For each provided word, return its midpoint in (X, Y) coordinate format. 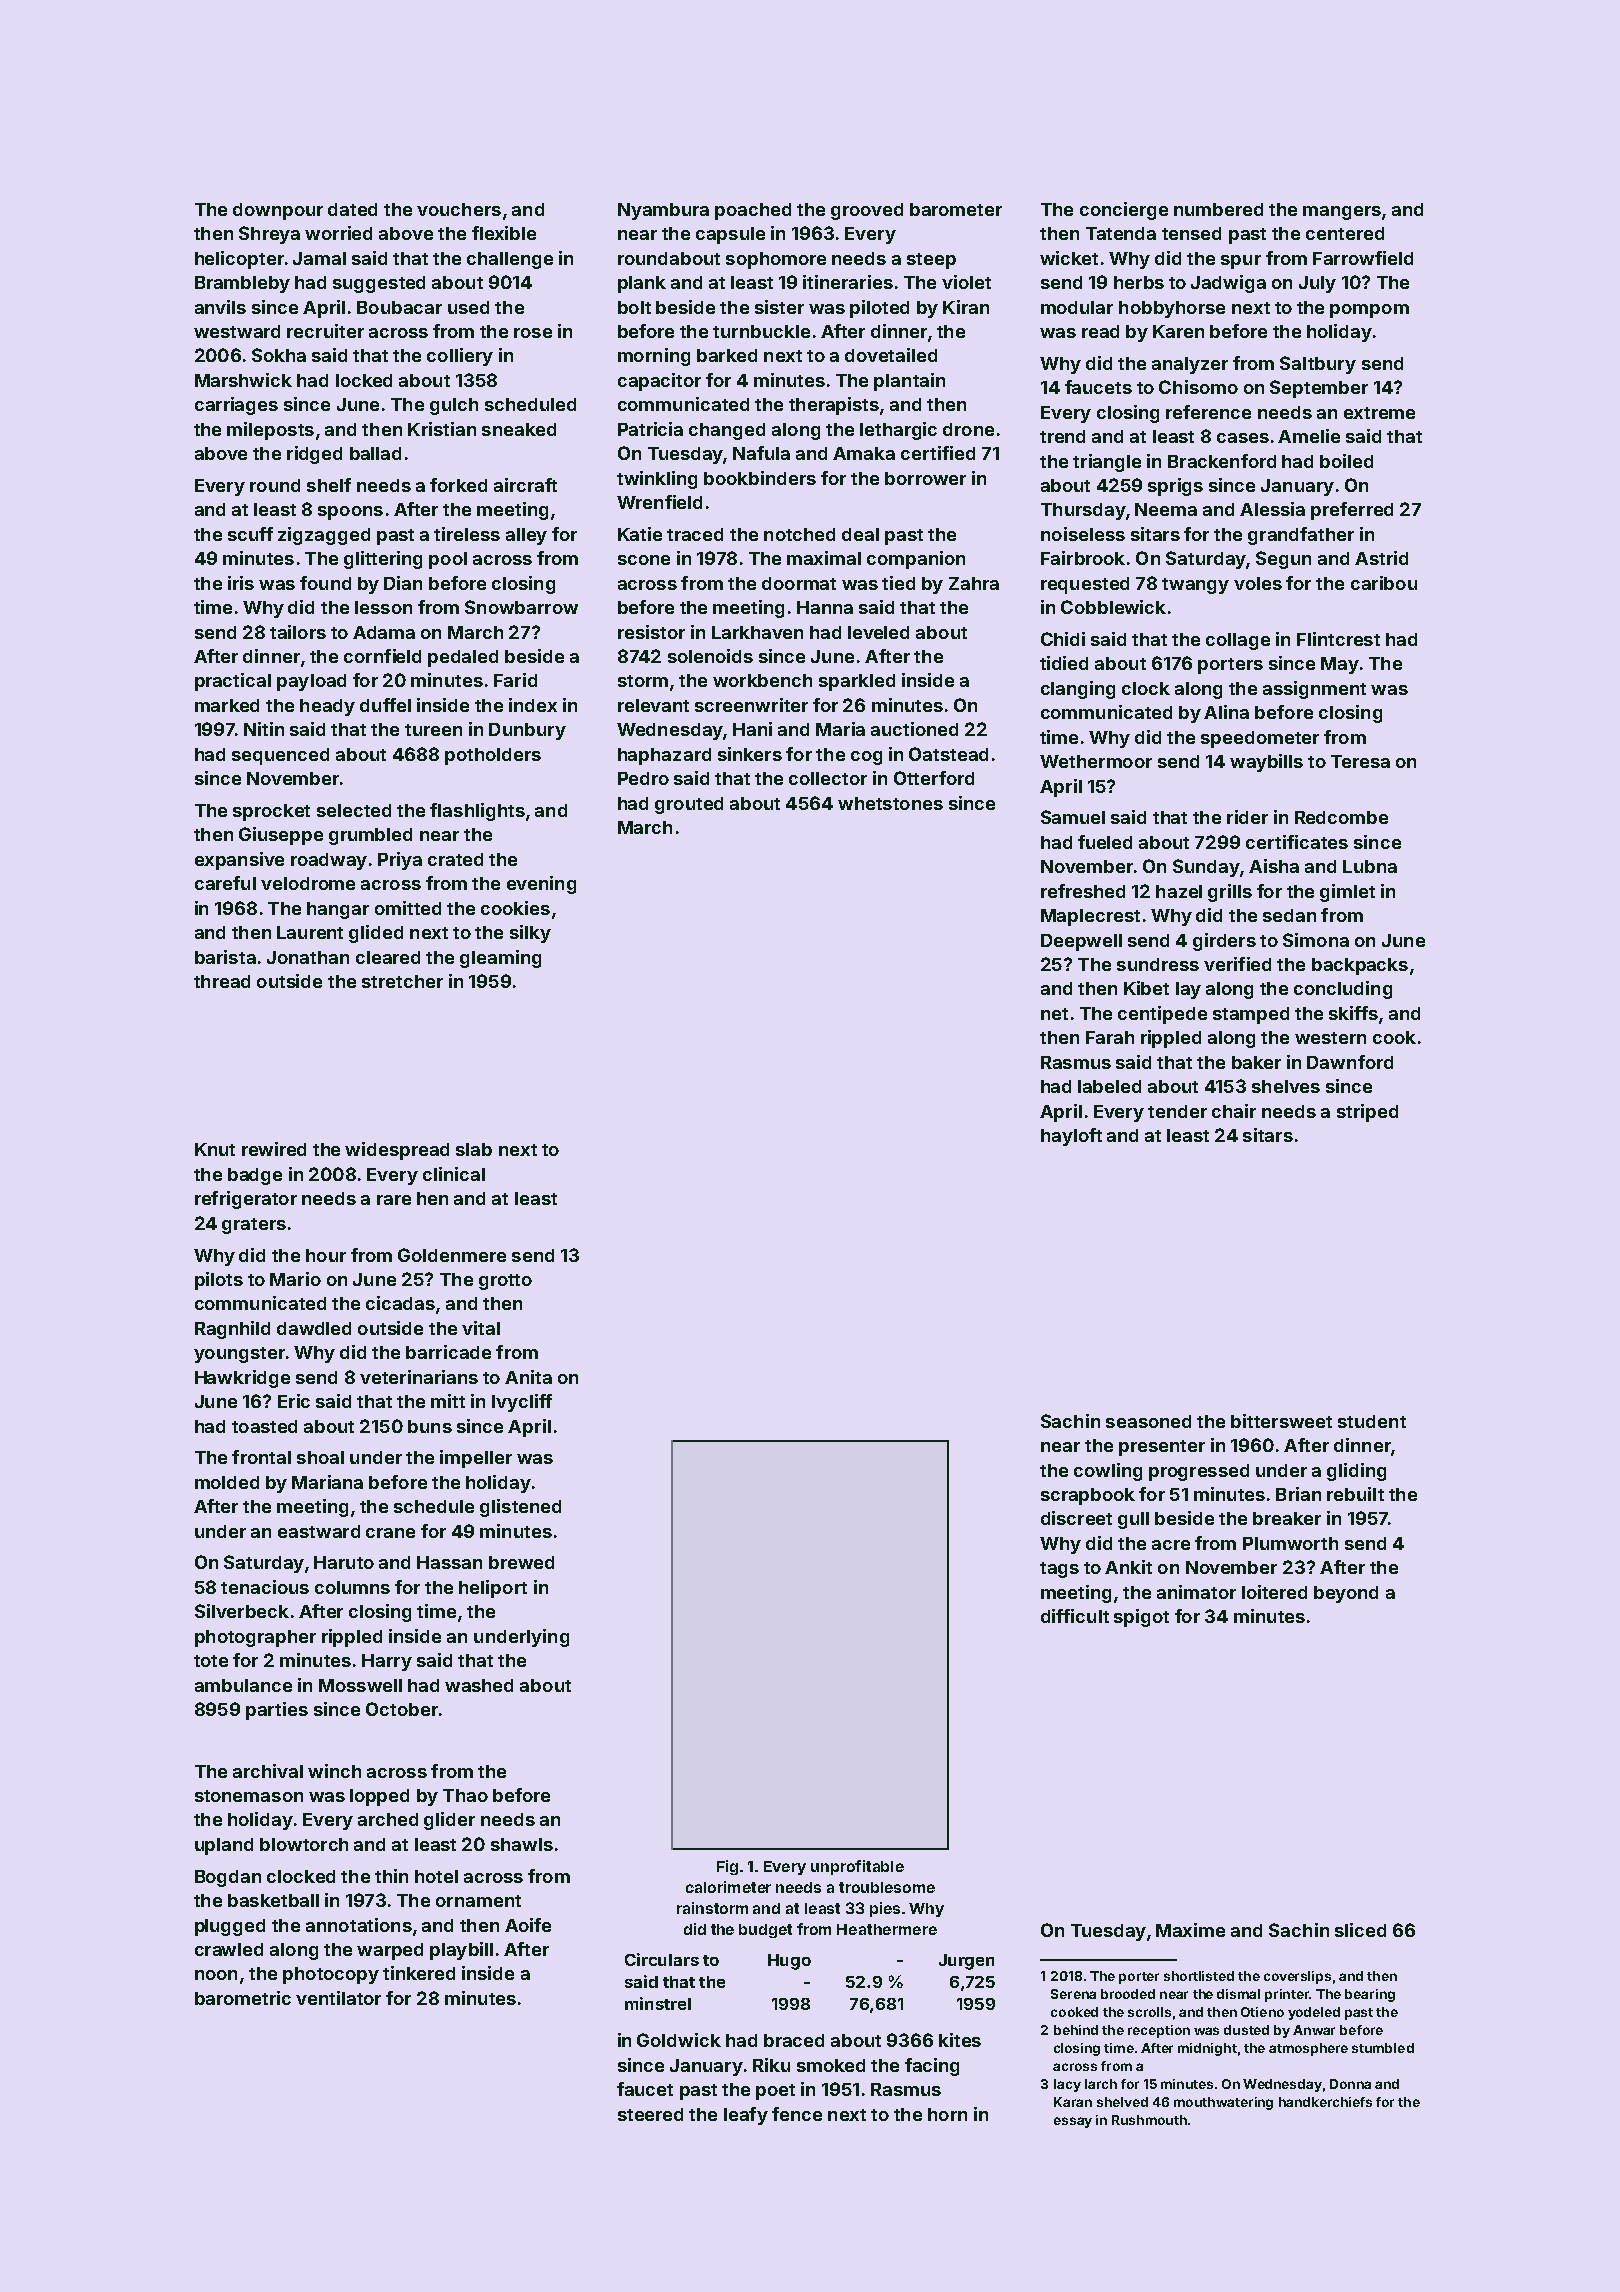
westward (237, 331)
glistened (520, 1508)
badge (255, 1176)
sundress (1158, 964)
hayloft (1071, 1137)
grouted (689, 805)
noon (216, 1975)
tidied (1064, 663)
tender (1177, 1111)
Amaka (864, 453)
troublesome (887, 1887)
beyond (1346, 1594)
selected (354, 810)
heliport (493, 1589)
